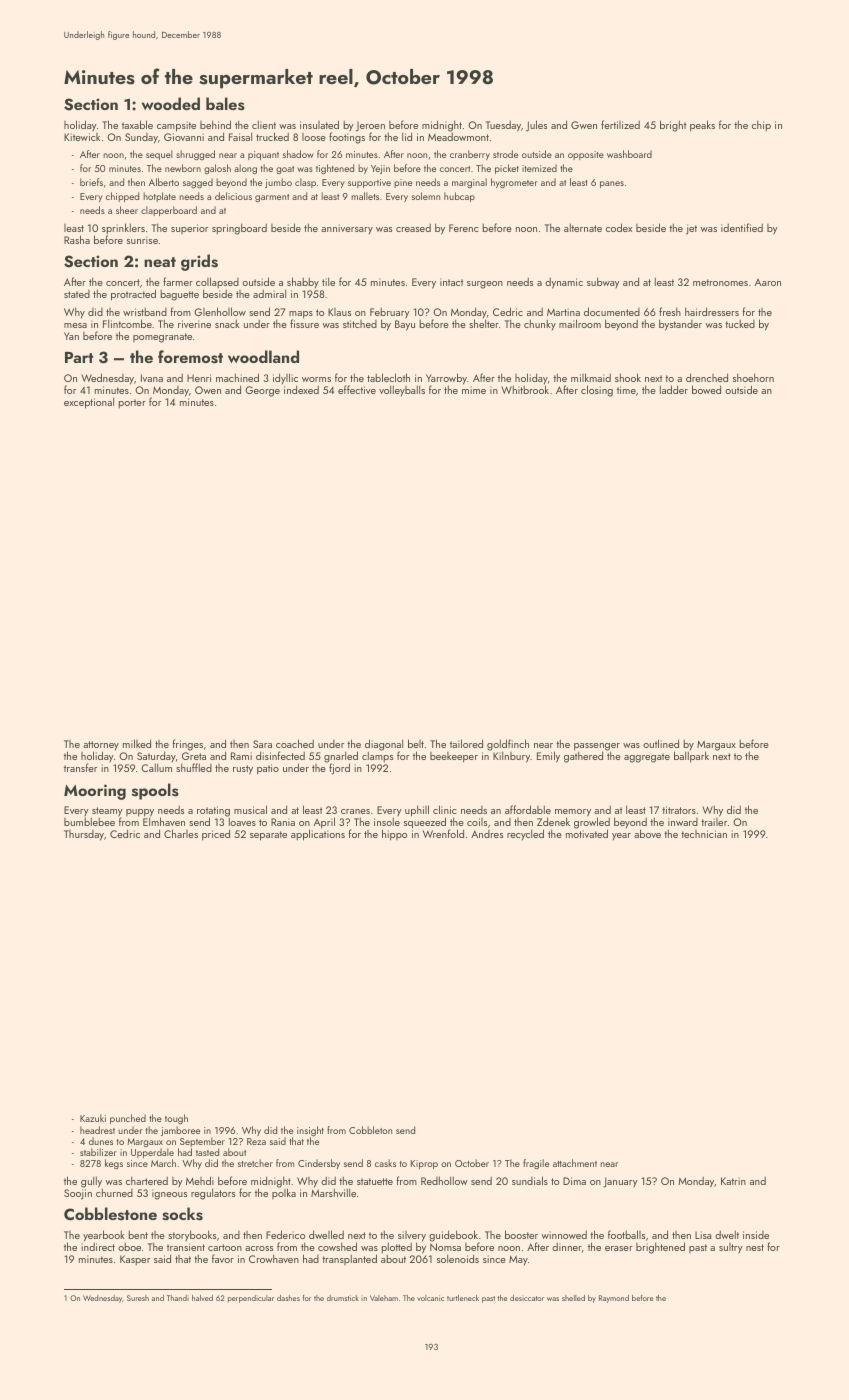 The height and width of the document is (1400, 849). I want to click on worms, so click(316, 379).
